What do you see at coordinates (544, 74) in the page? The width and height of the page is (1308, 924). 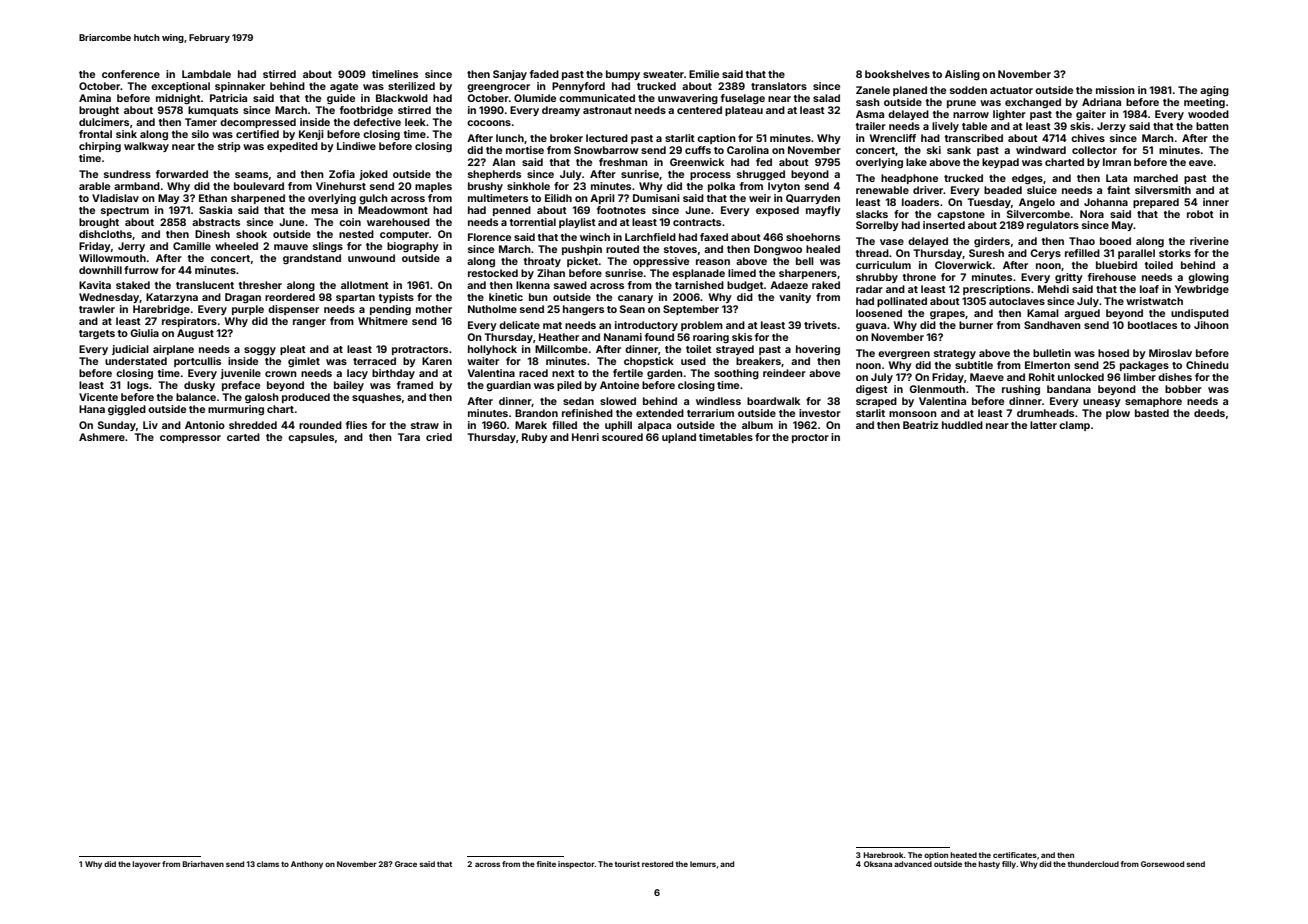 I see `faded` at bounding box center [544, 74].
